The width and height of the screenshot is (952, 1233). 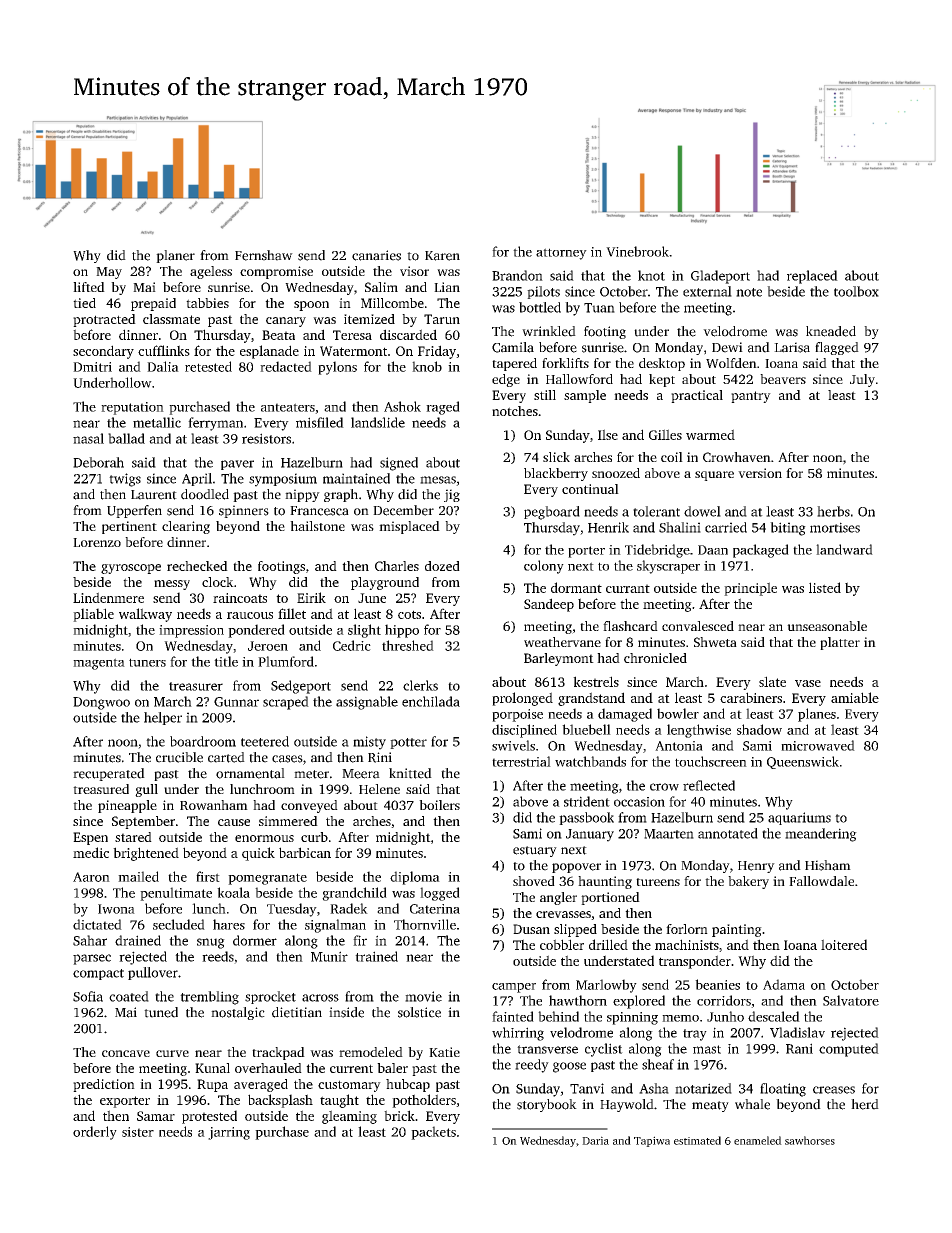 What do you see at coordinates (812, 277) in the screenshot?
I see `replaced` at bounding box center [812, 277].
